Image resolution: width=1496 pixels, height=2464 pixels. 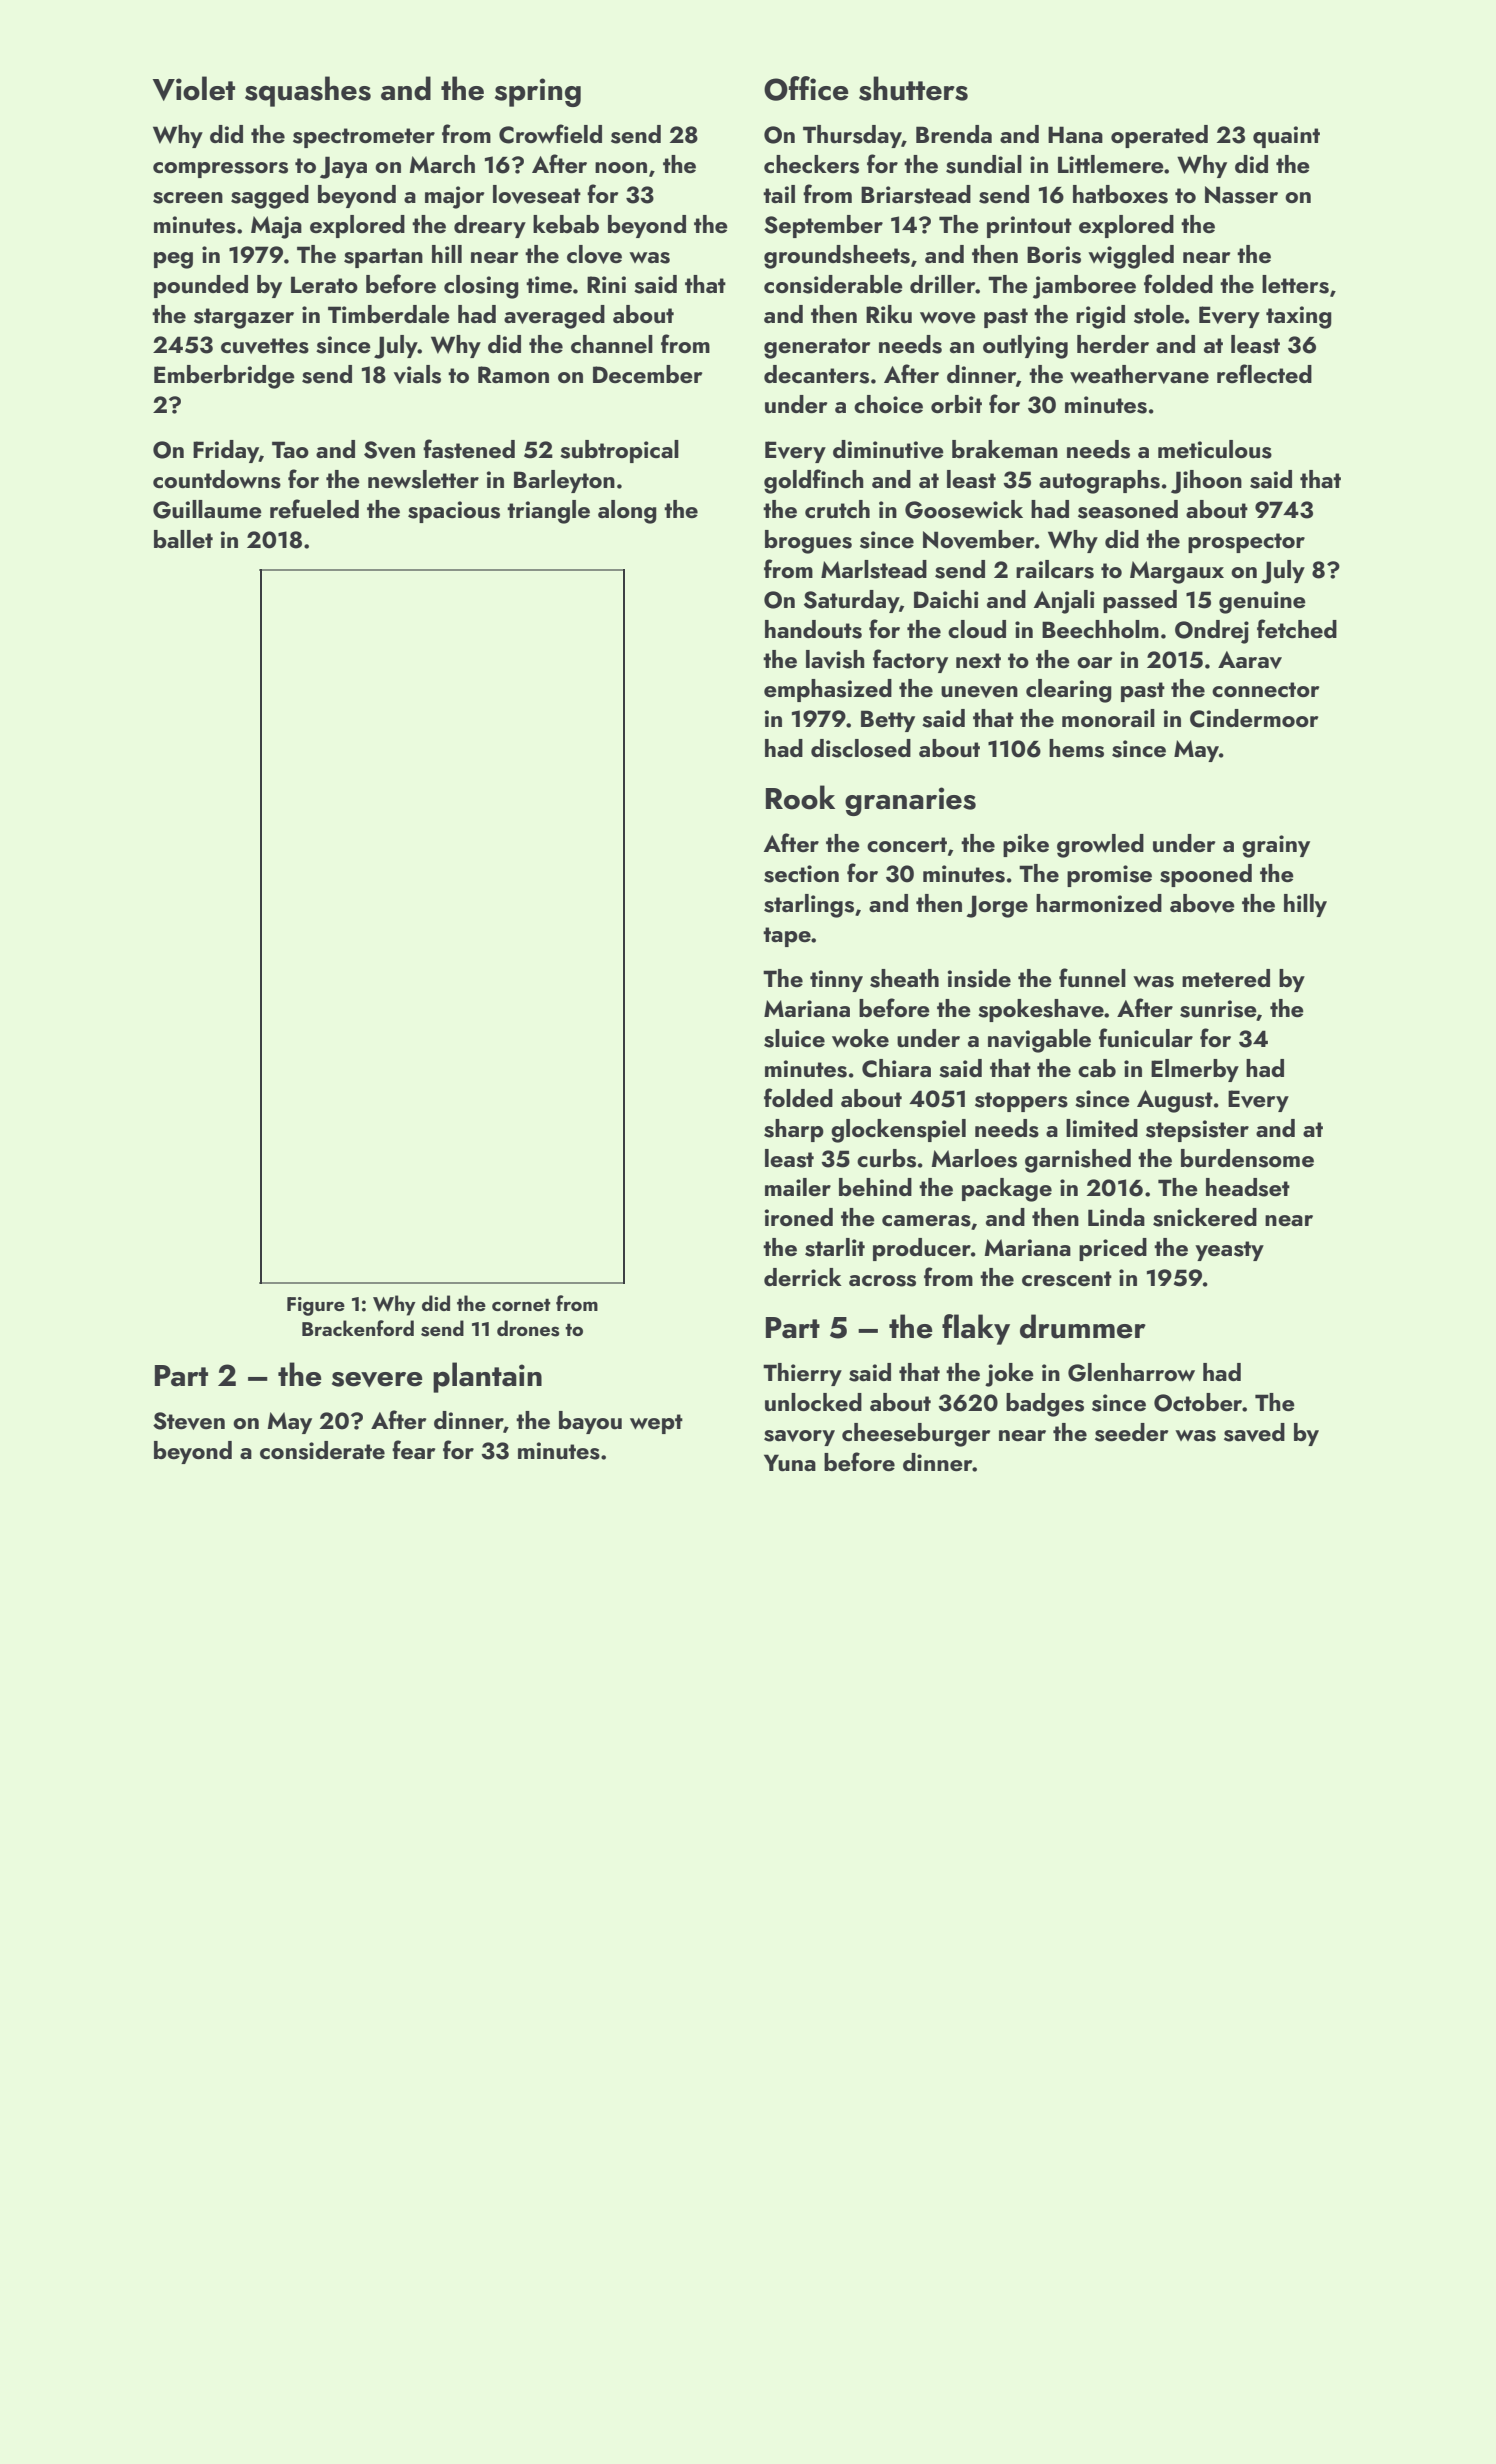 I want to click on Yuna, so click(x=790, y=1463).
